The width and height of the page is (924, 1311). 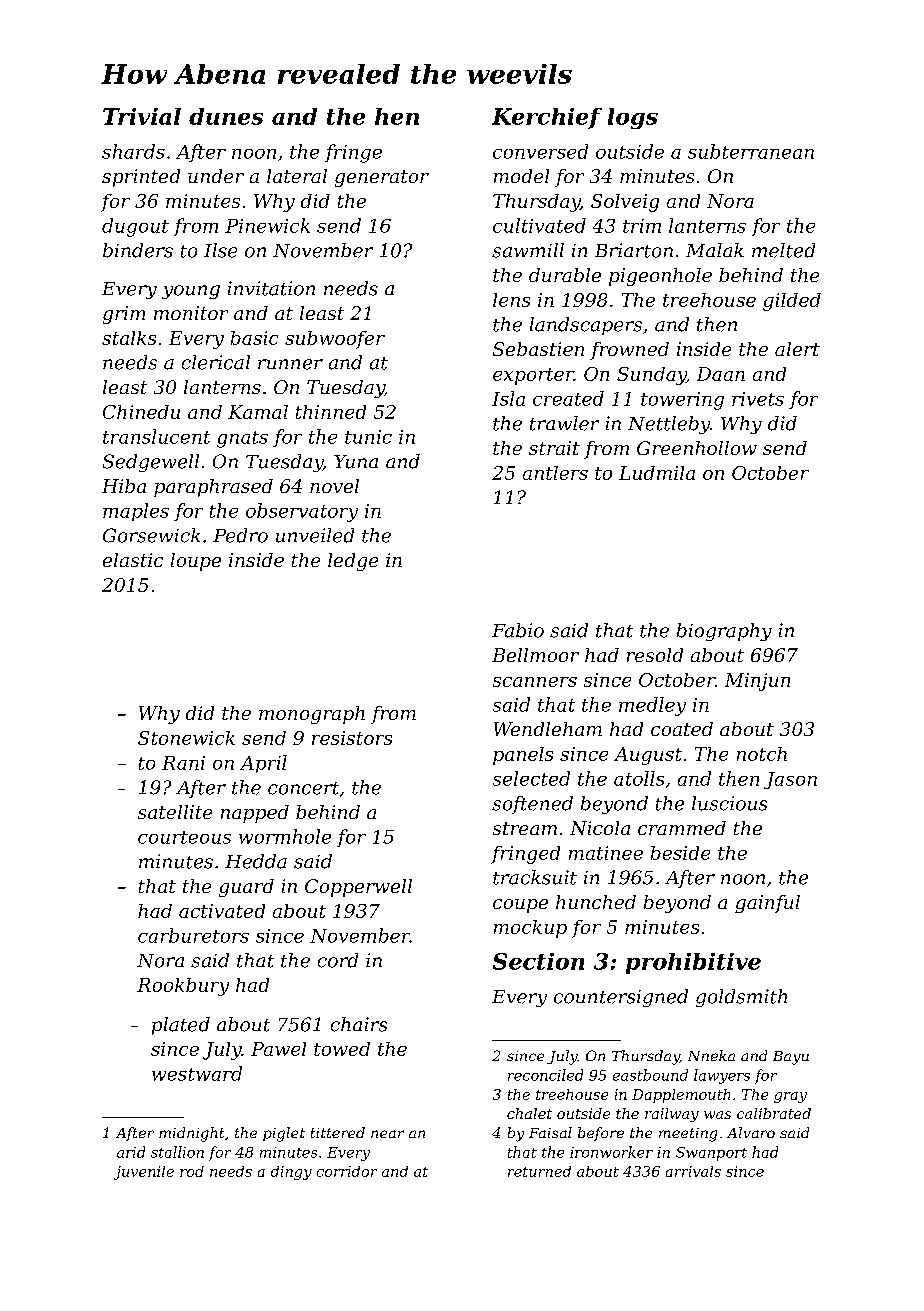 What do you see at coordinates (634, 250) in the page?
I see `Briarton` at bounding box center [634, 250].
